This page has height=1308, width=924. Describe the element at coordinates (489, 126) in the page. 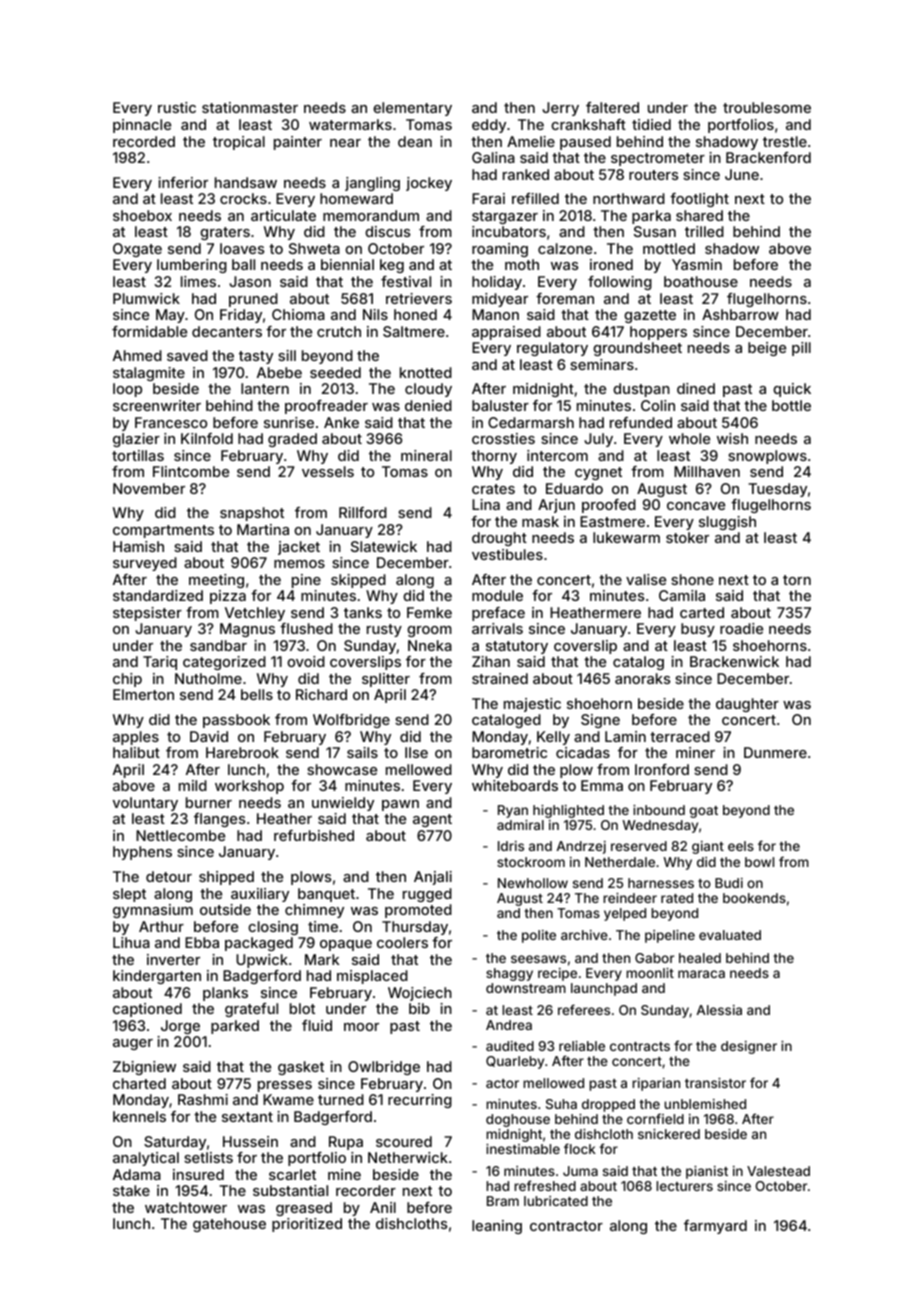

I see `eddy` at that location.
